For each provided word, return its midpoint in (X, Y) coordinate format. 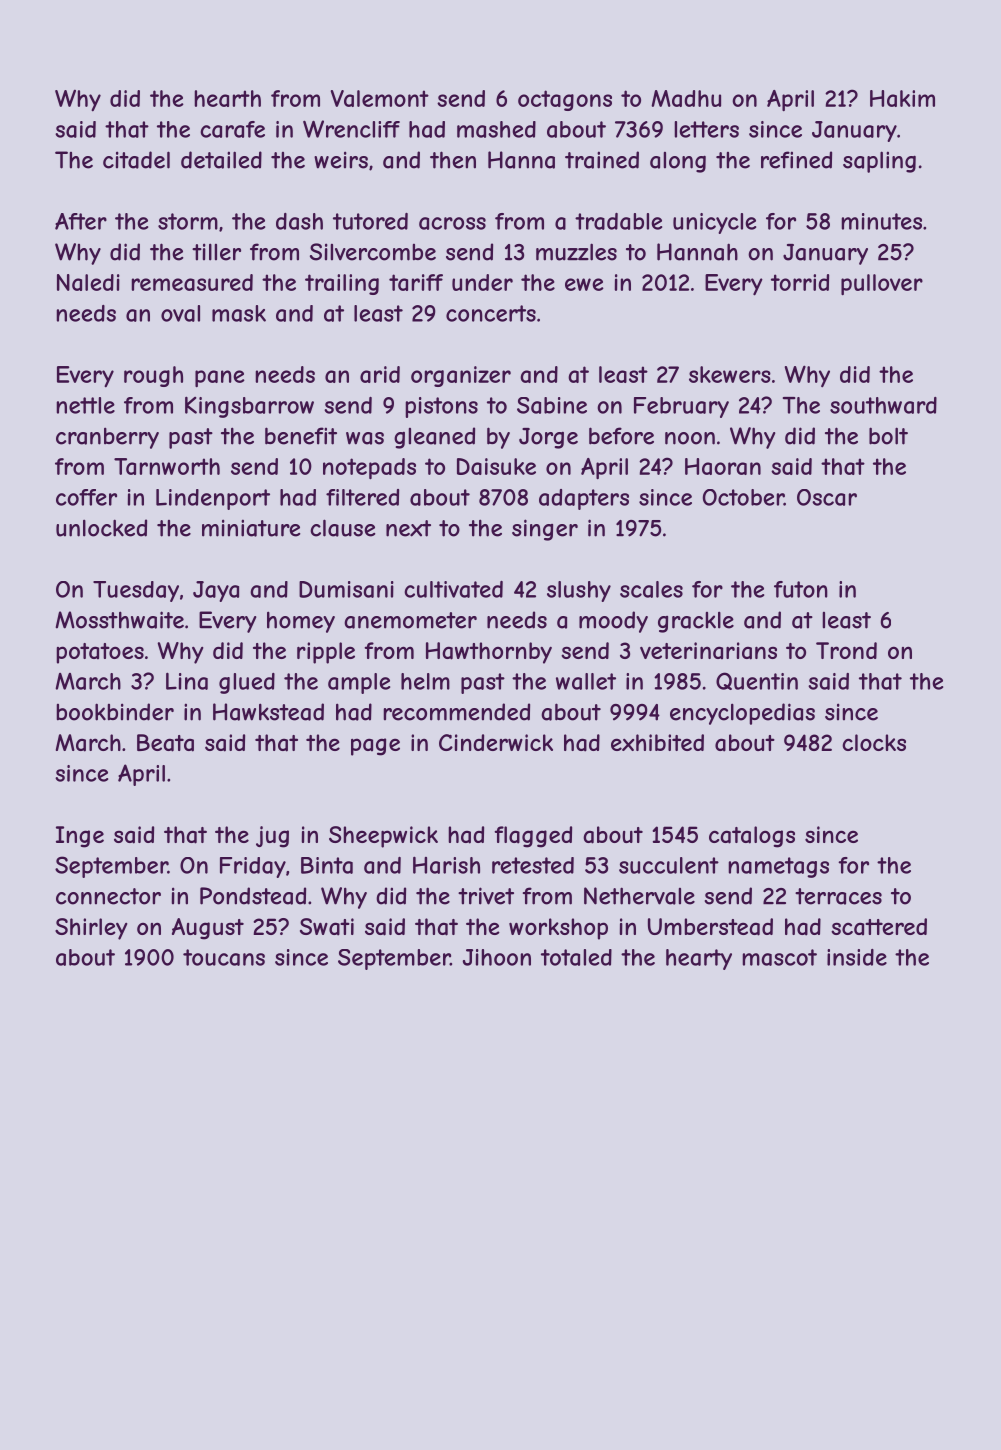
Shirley (91, 929)
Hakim (902, 98)
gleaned (434, 438)
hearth (227, 98)
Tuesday (136, 591)
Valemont (380, 98)
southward (883, 405)
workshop (558, 929)
